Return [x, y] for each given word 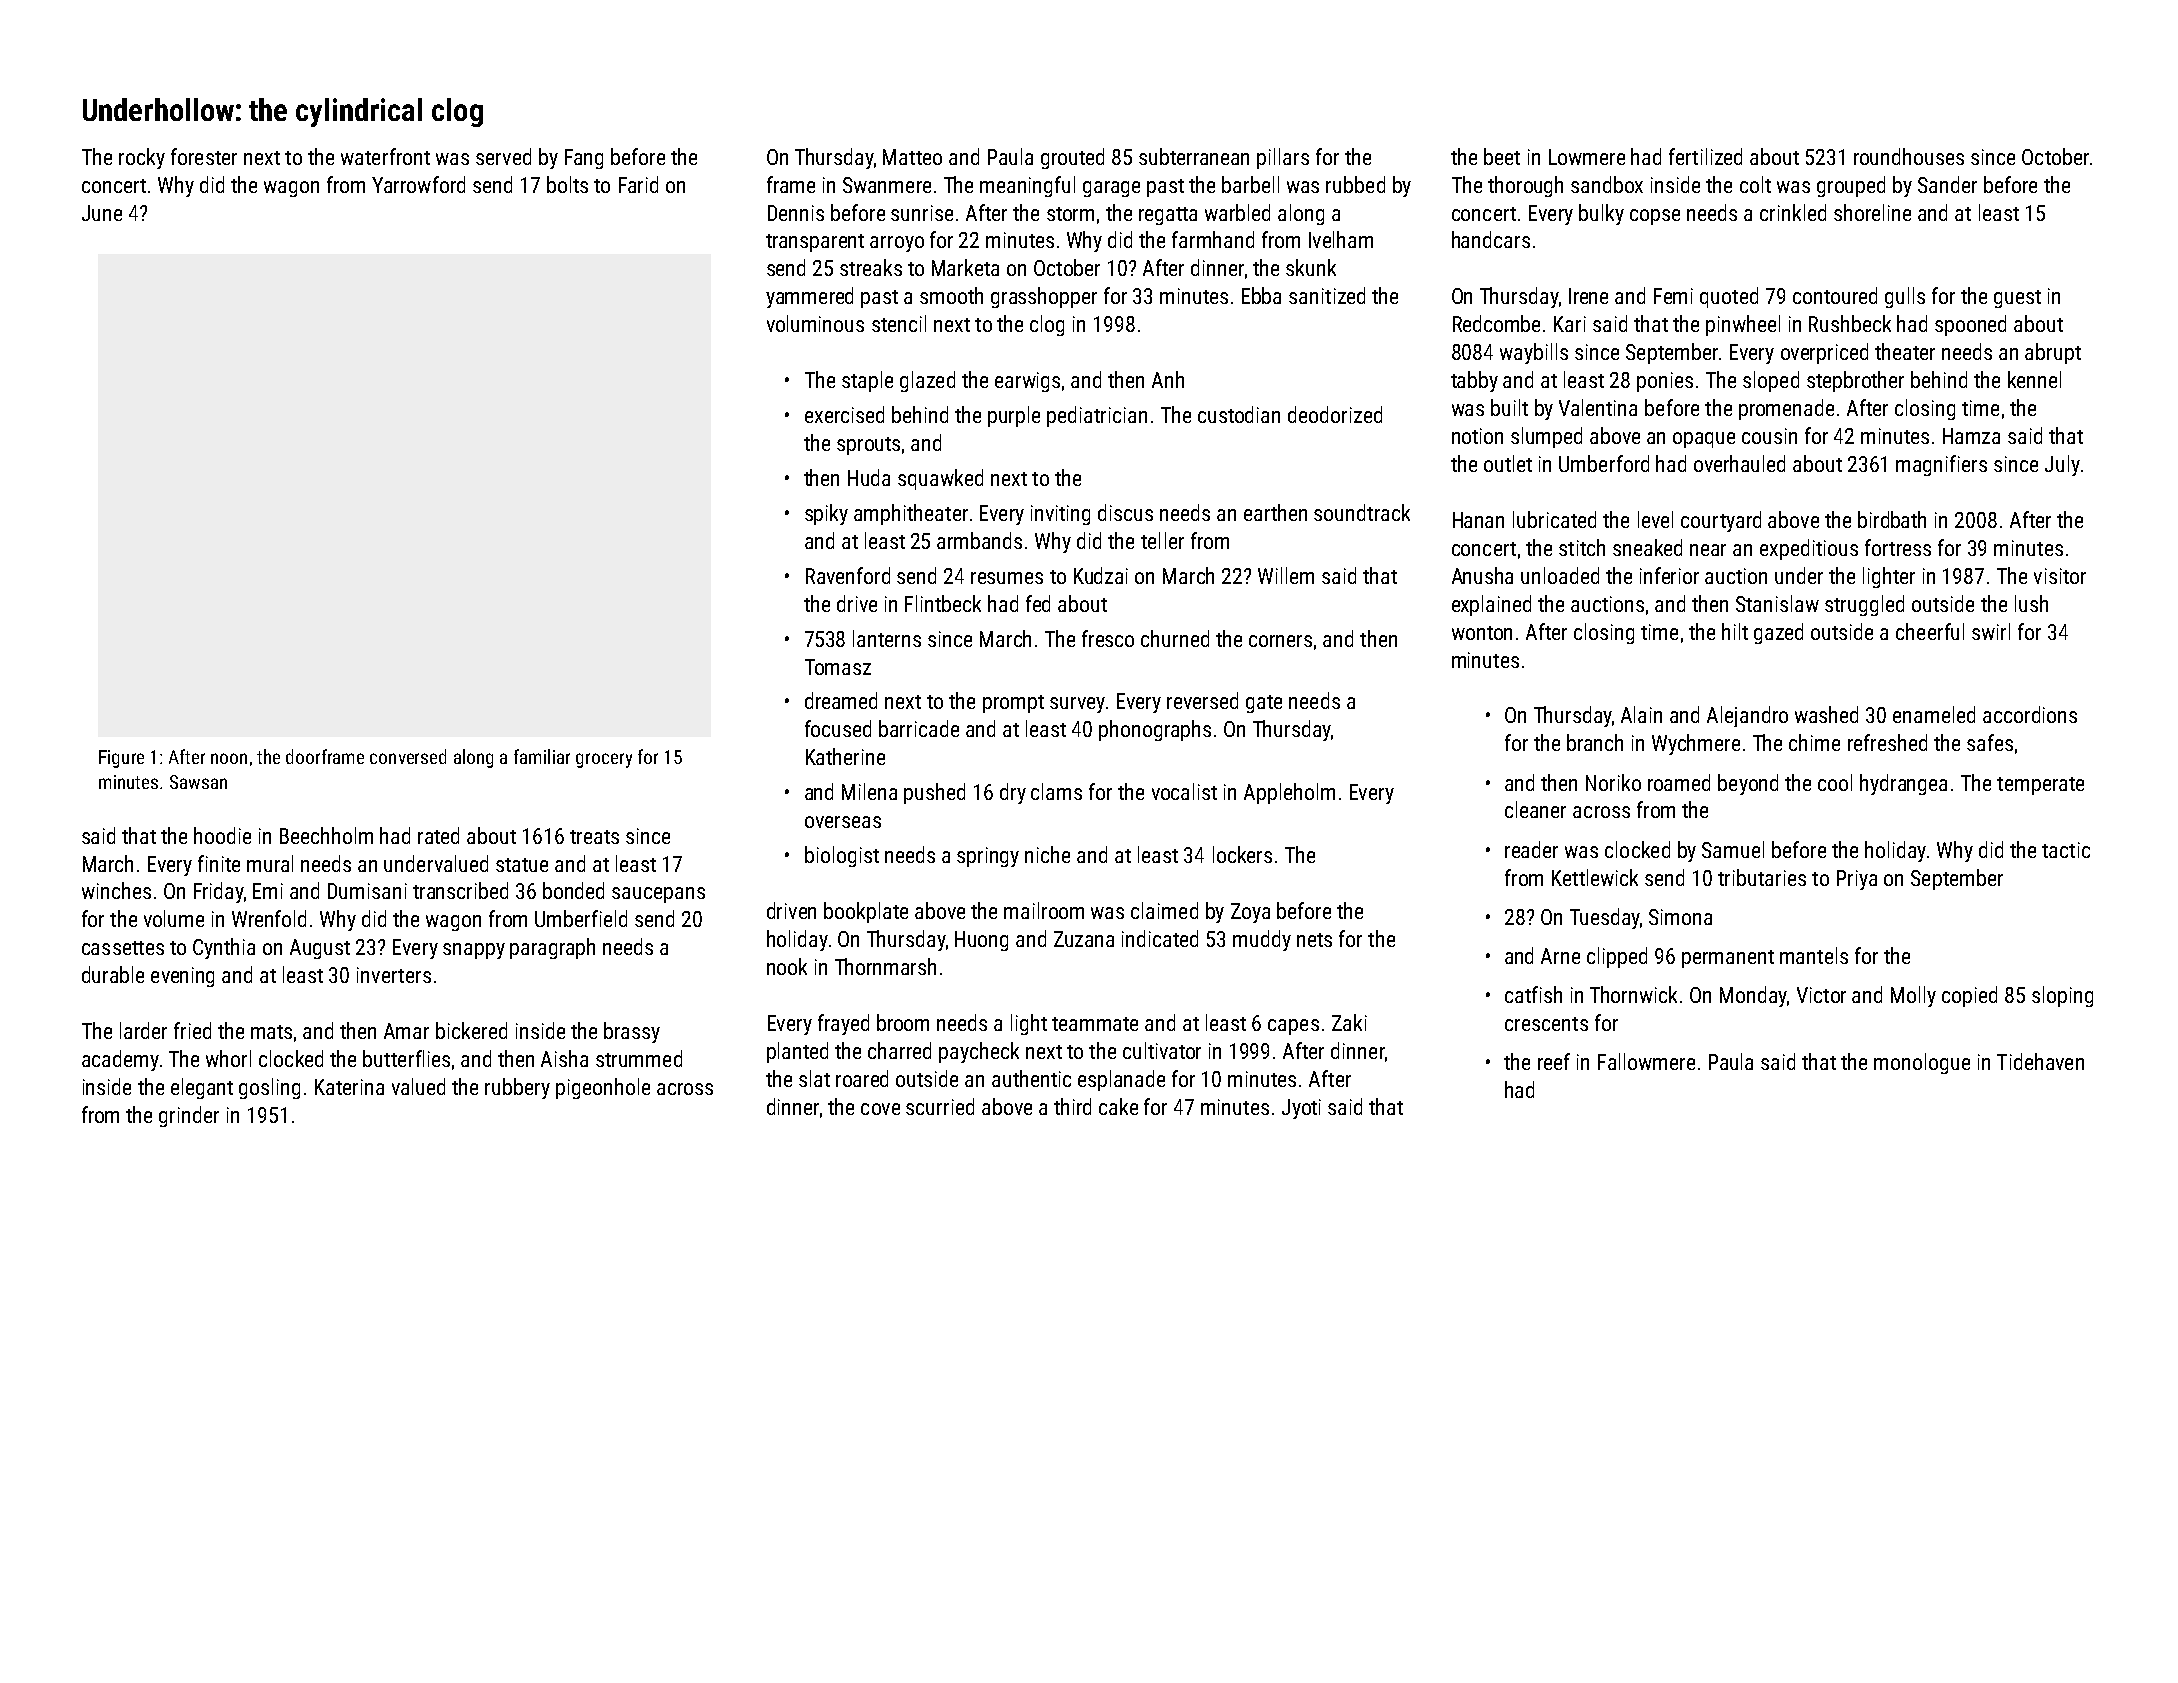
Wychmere [1696, 744]
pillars [1283, 158]
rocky [142, 158]
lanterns [887, 638]
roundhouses [1909, 156]
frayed [843, 1024]
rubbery [517, 1088]
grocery [604, 760]
